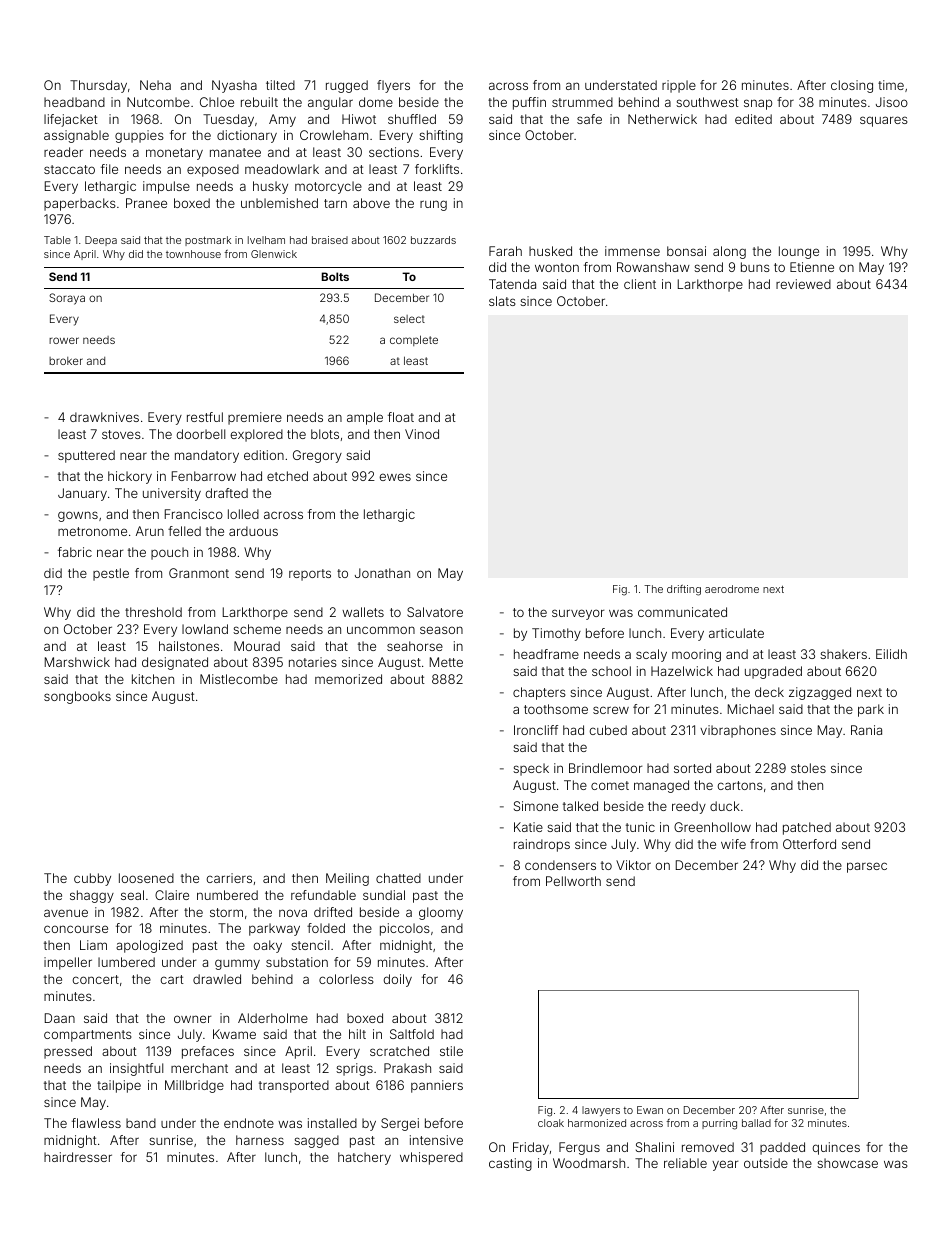 The image size is (952, 1233). I want to click on Otterford, so click(809, 844).
